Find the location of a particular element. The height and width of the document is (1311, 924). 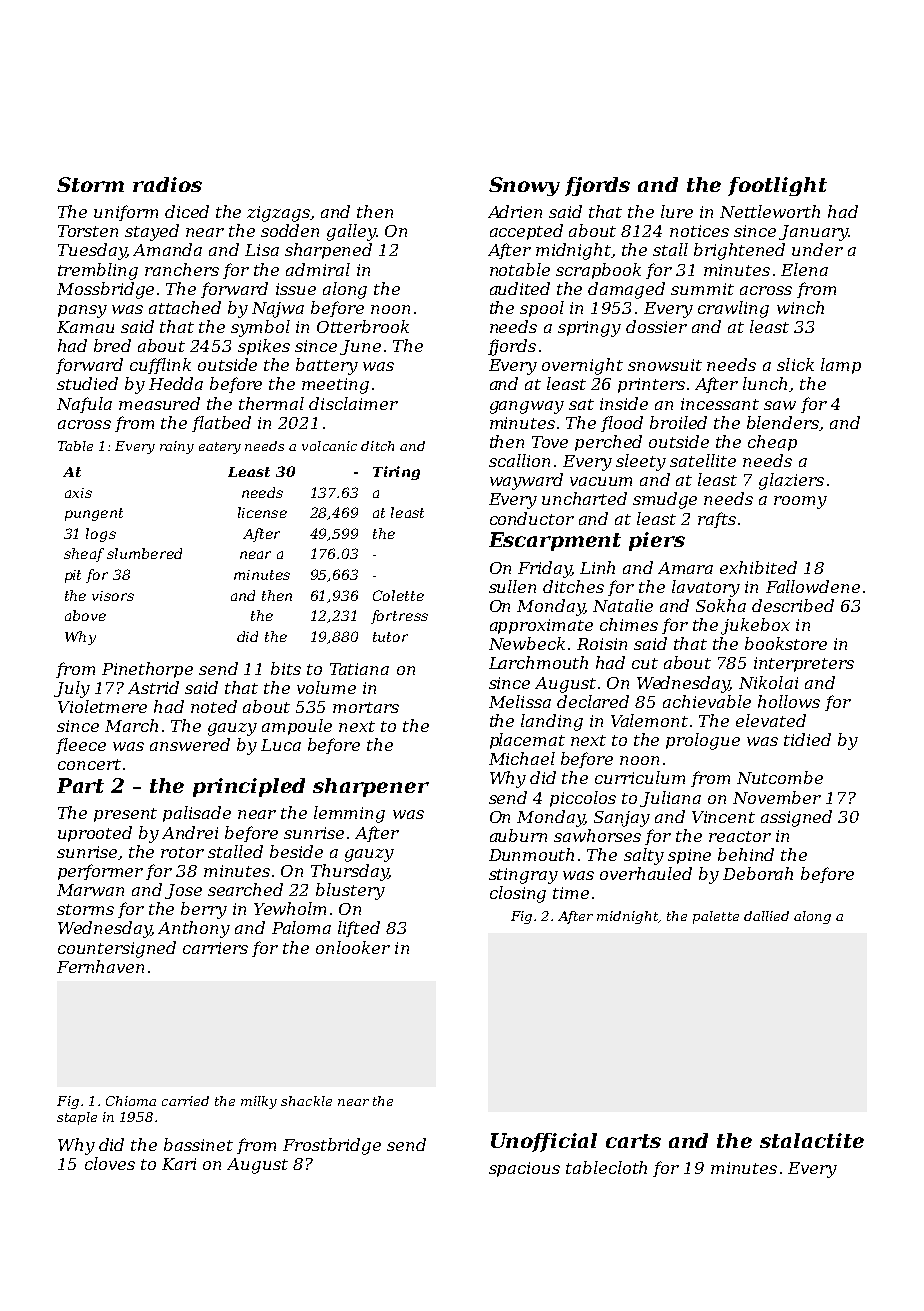

Frostbridge is located at coordinates (332, 1146).
